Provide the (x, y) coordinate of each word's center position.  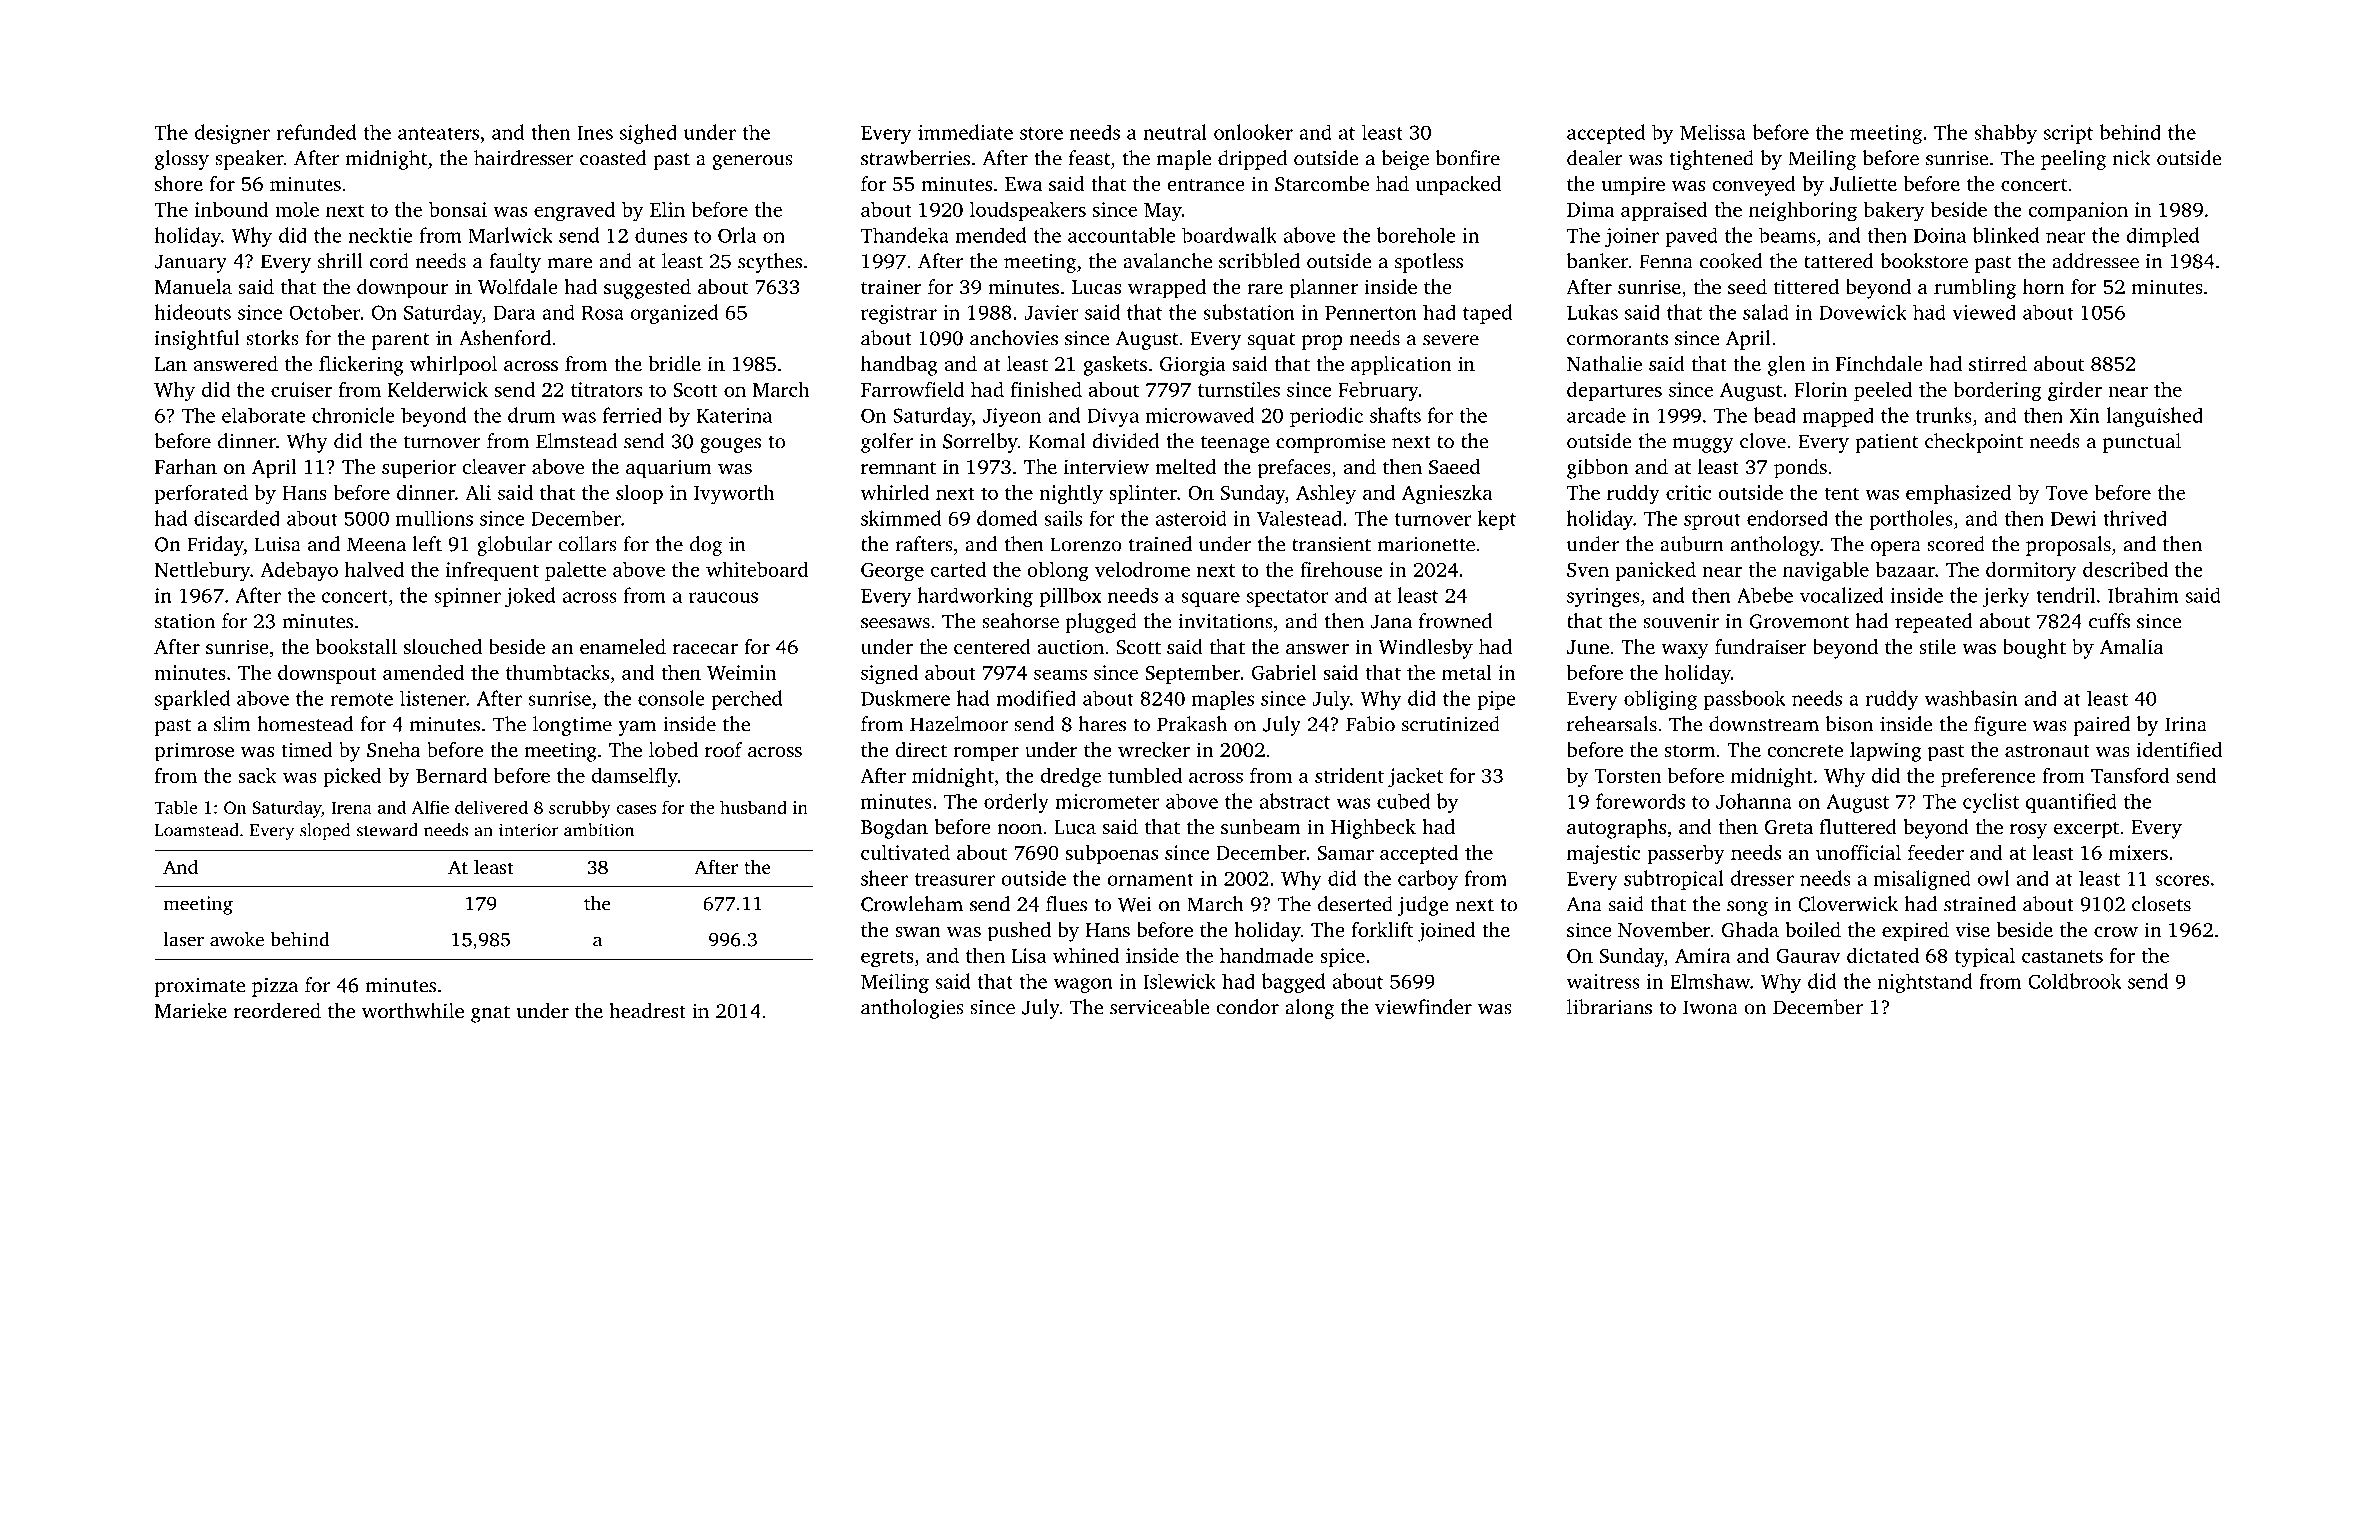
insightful (197, 340)
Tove (2067, 493)
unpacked (1458, 186)
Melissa (1713, 132)
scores (2182, 880)
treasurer (955, 879)
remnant (898, 467)
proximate (200, 987)
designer (232, 134)
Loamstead (197, 830)
